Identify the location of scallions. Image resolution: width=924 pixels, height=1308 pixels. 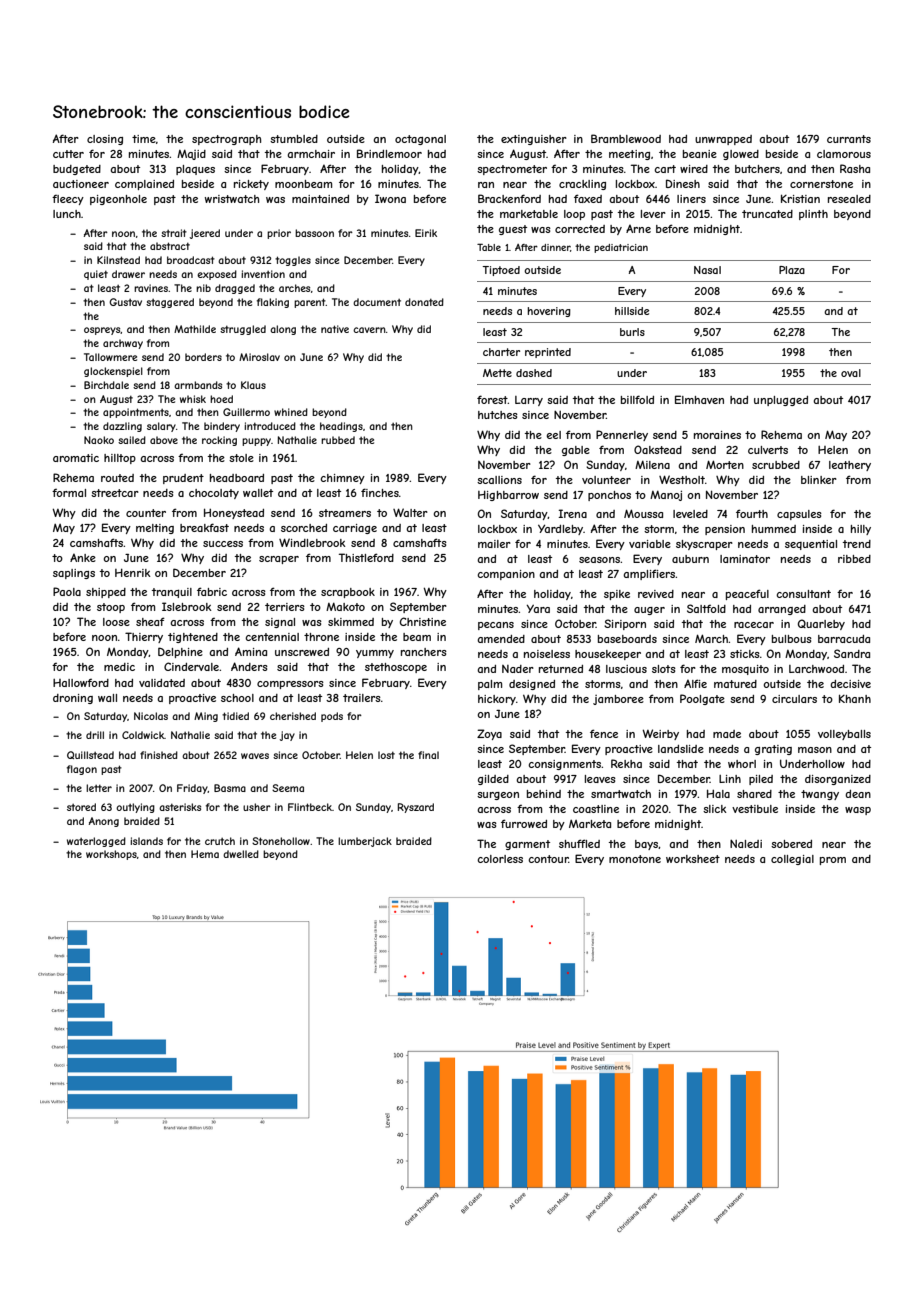
(499, 480).
